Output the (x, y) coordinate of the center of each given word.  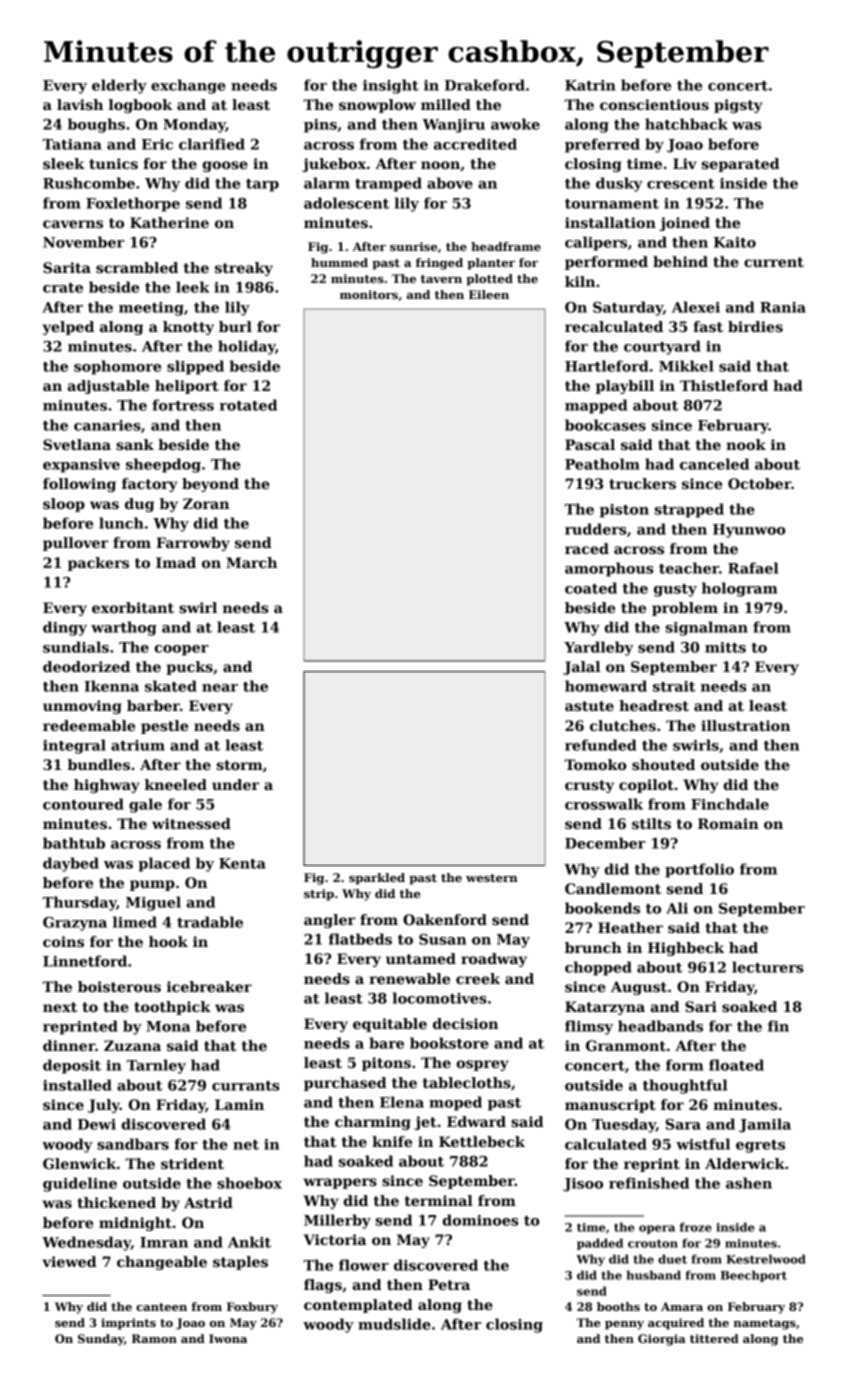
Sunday (101, 1340)
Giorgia (662, 1340)
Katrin (590, 85)
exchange (188, 86)
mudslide (394, 1324)
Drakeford (485, 85)
